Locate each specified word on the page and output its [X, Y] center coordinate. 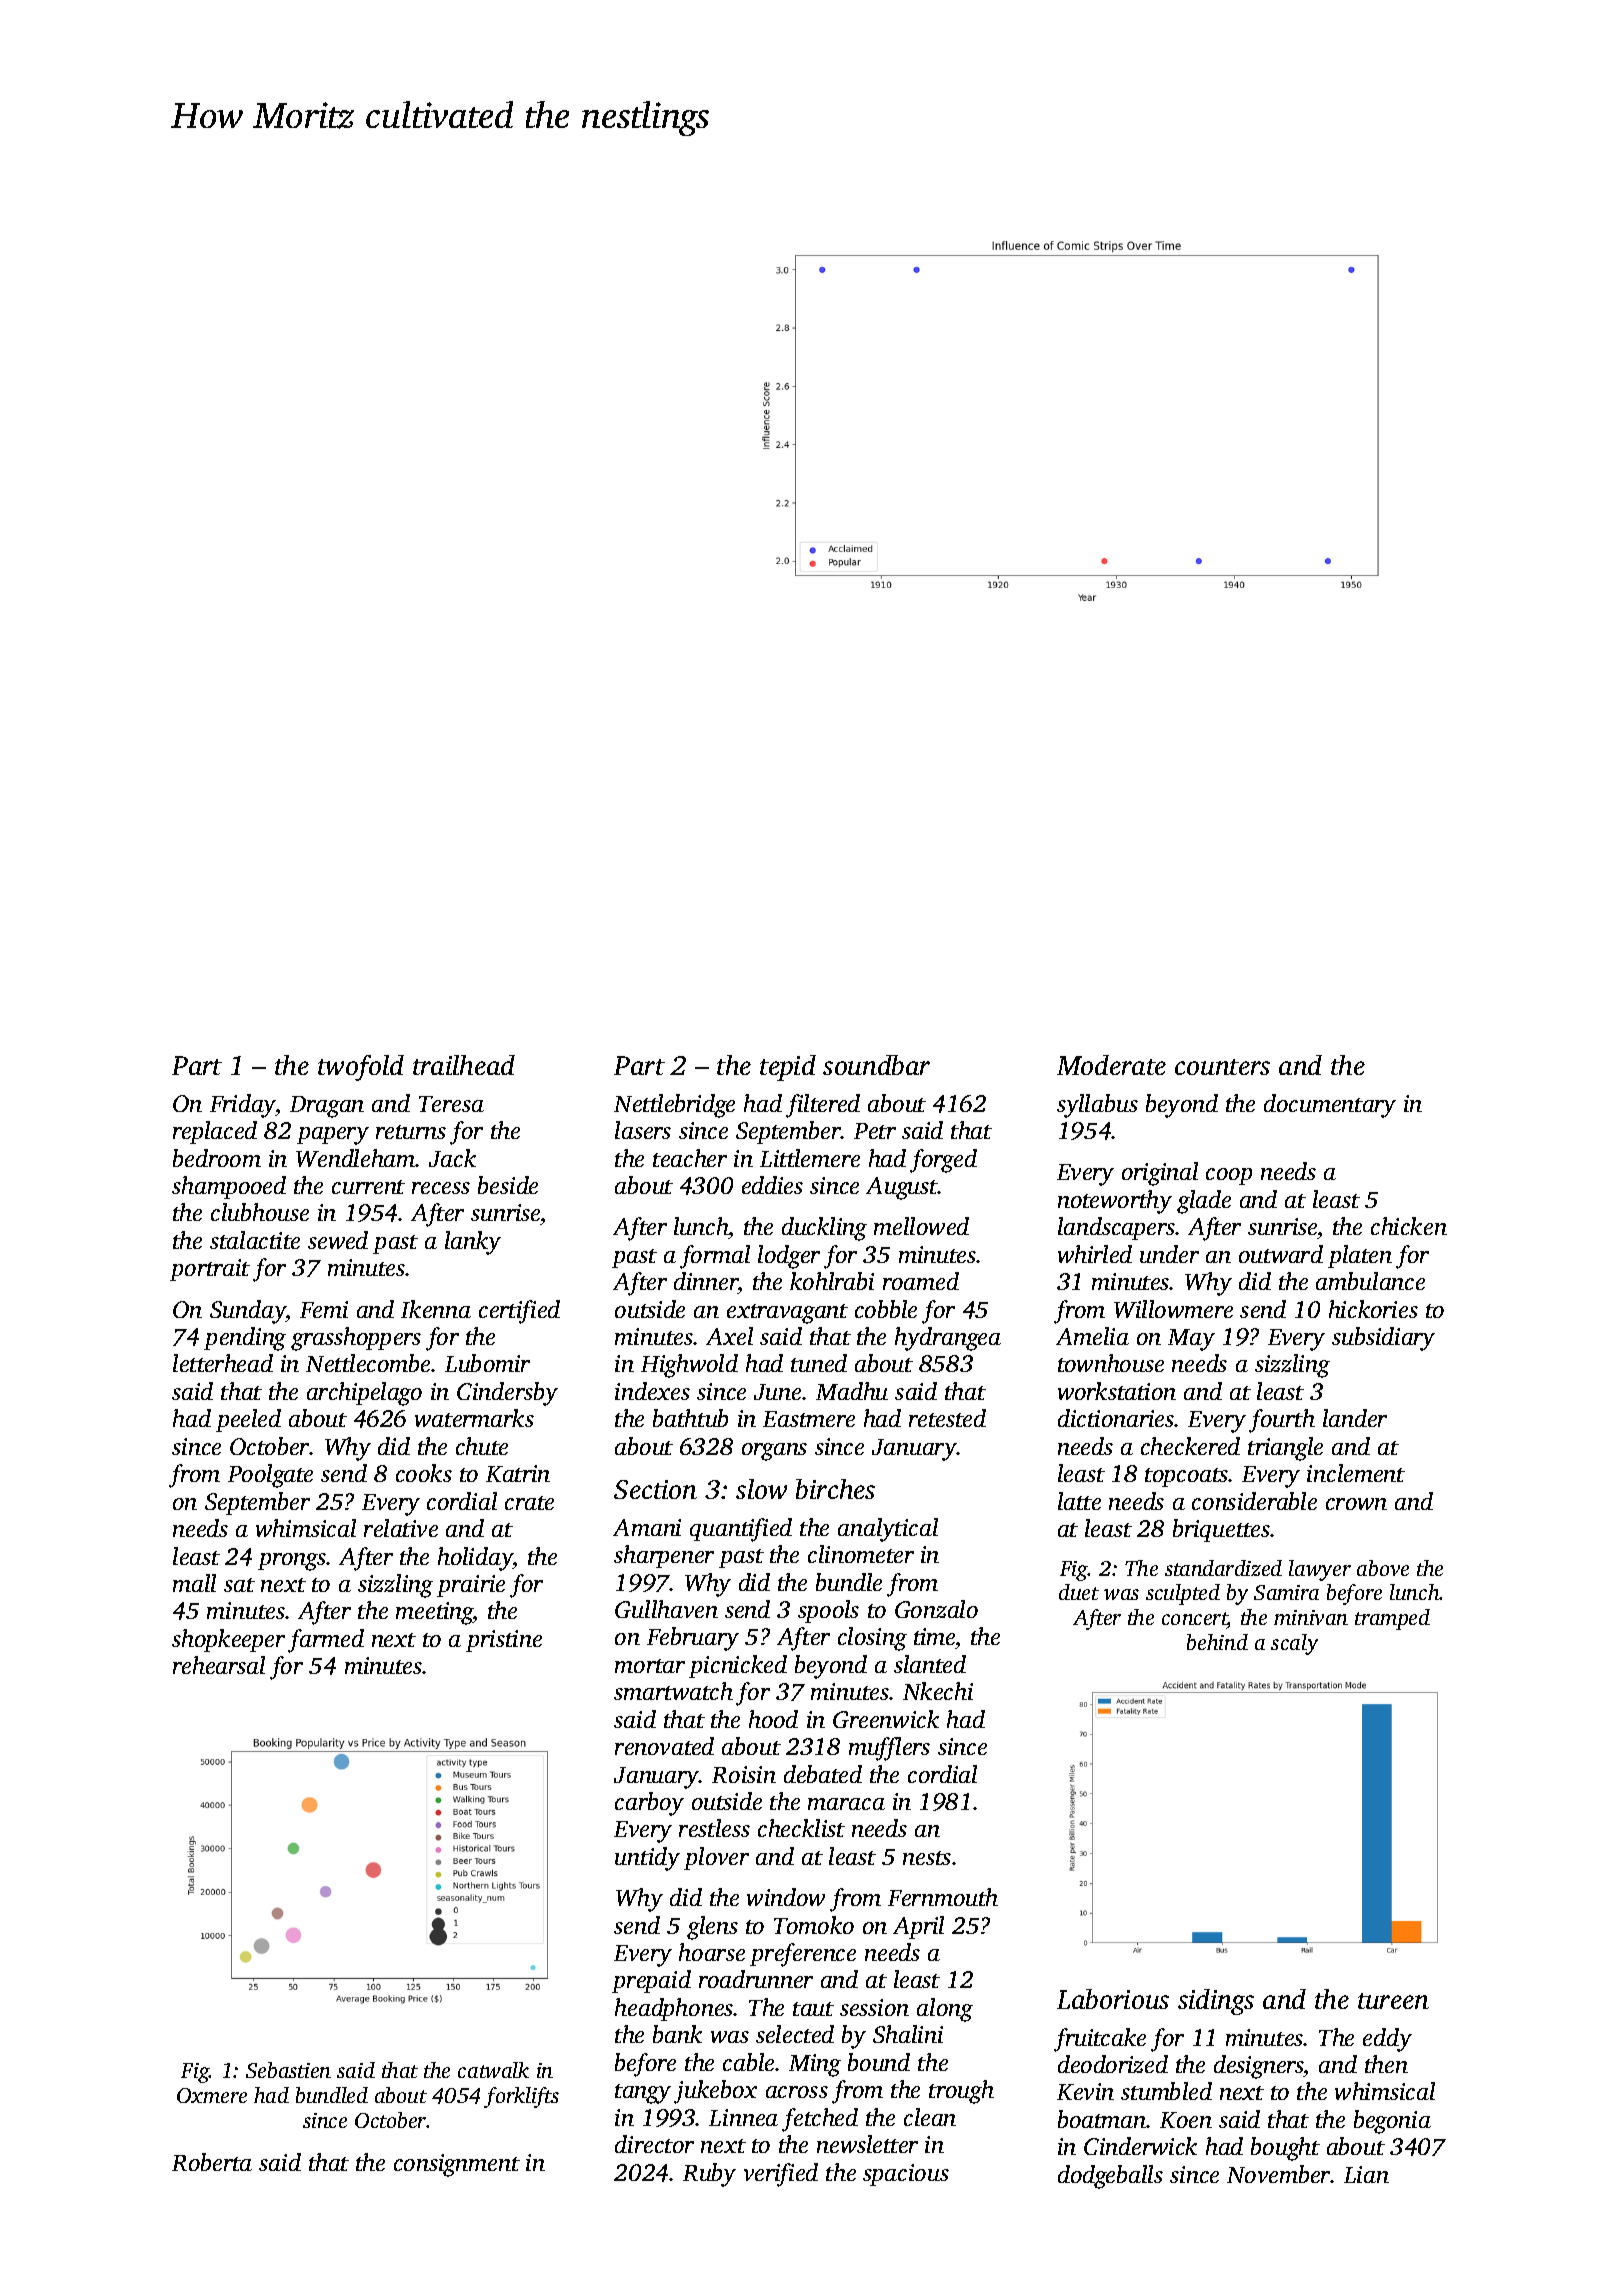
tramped [1392, 1619]
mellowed [921, 1226]
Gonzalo [936, 1609]
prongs [292, 1562]
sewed [338, 1240]
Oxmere [212, 2095]
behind [1217, 1642]
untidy [647, 1859]
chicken [1409, 1226]
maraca [846, 1804]
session [874, 2007]
